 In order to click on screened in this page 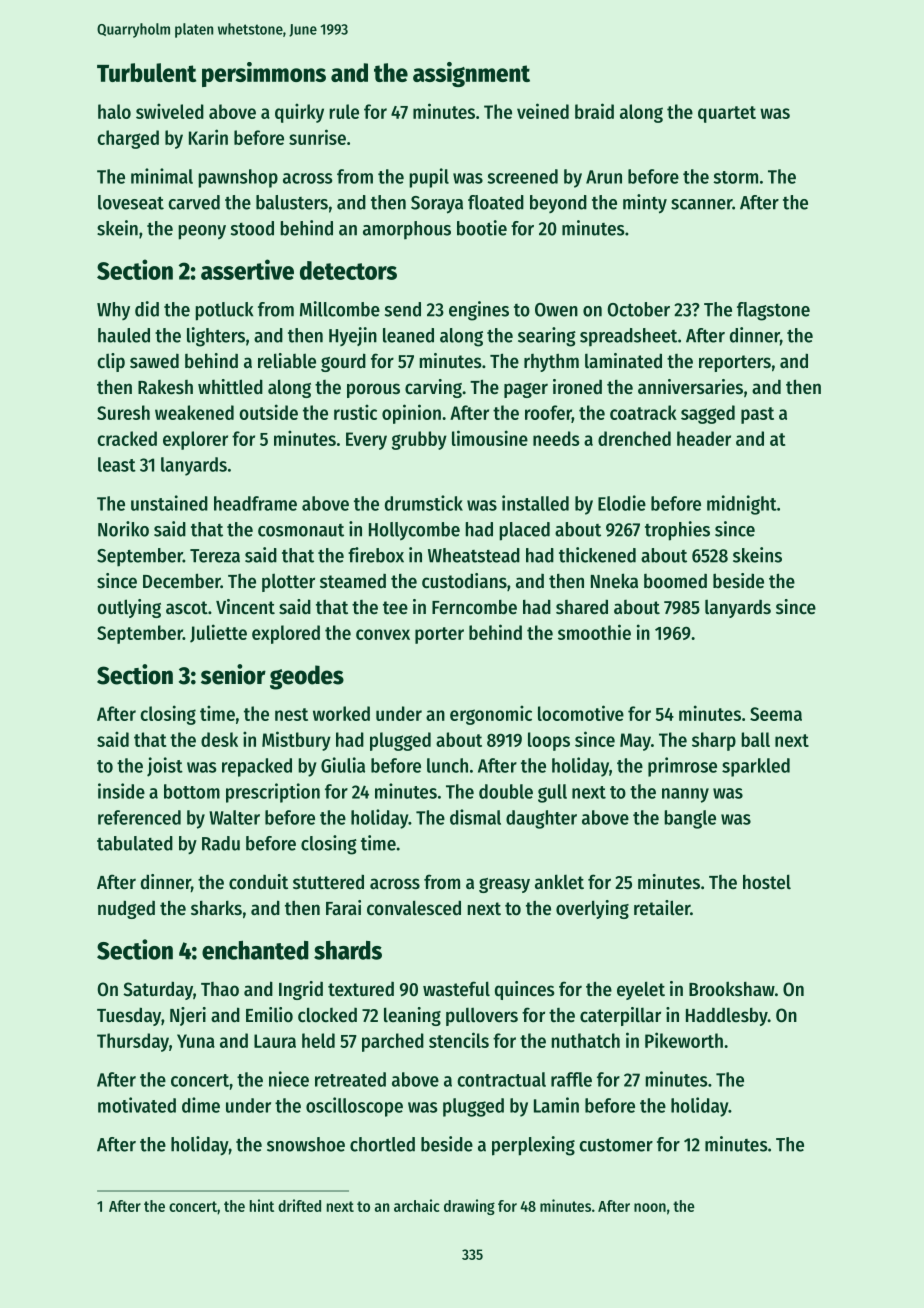, I will do `click(522, 176)`.
